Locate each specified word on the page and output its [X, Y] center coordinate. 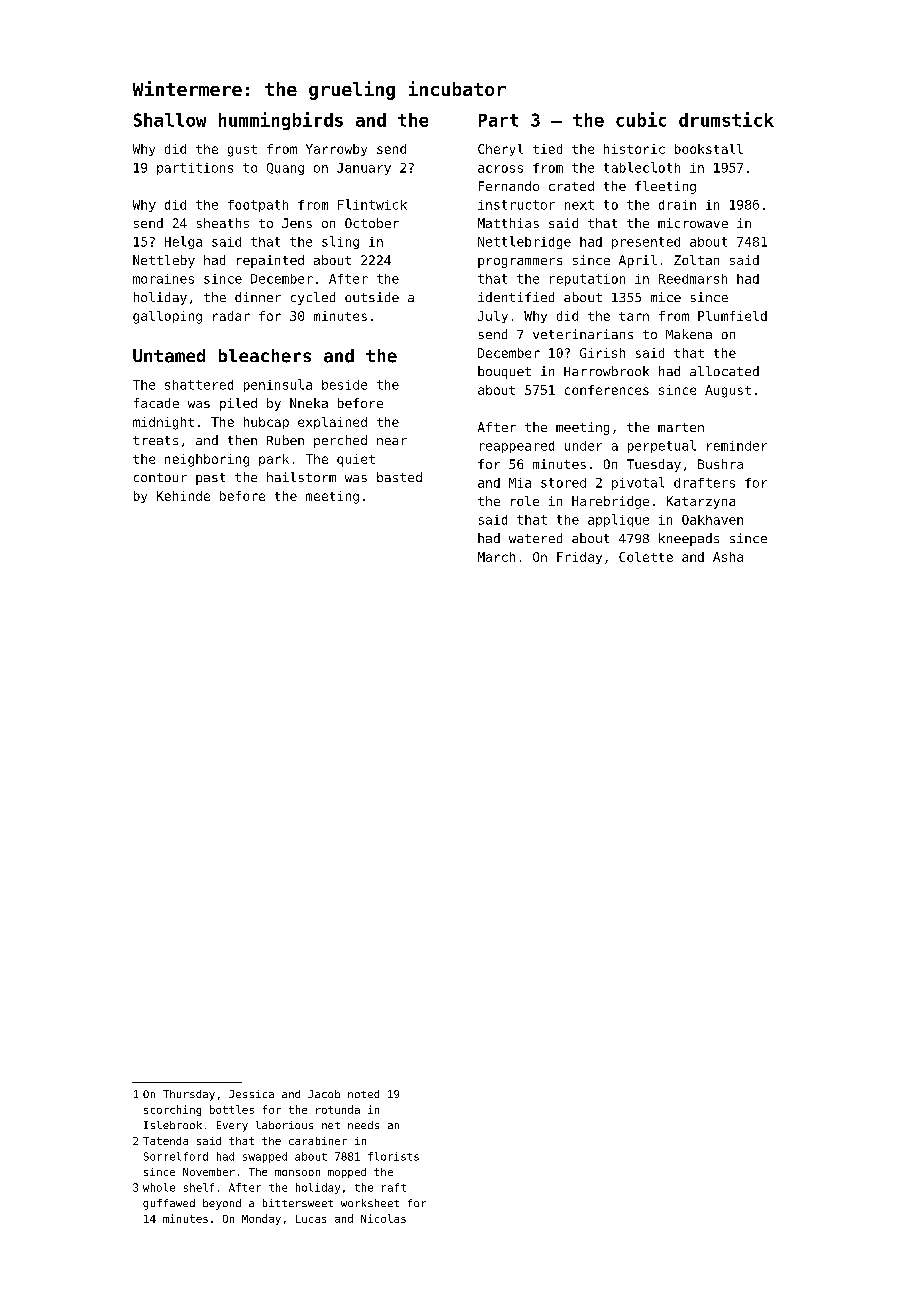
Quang [285, 169]
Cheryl [500, 150]
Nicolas [383, 1218]
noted [363, 1094]
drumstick [726, 119]
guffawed [169, 1204]
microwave [693, 223]
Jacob [324, 1094]
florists [393, 1156]
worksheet [370, 1203]
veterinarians [583, 334]
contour [160, 477]
